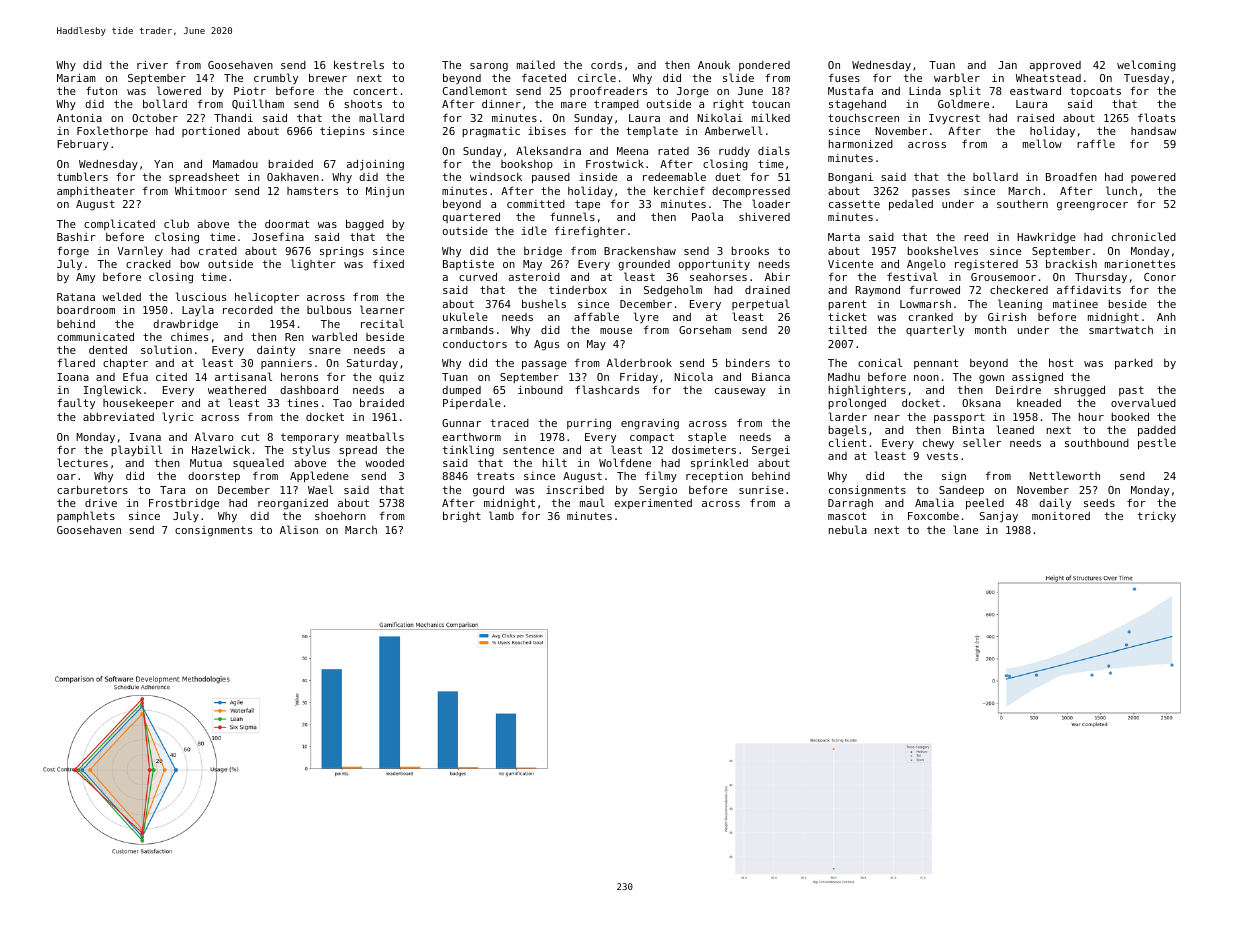 The height and width of the screenshot is (952, 1233). I want to click on weathered, so click(237, 389).
